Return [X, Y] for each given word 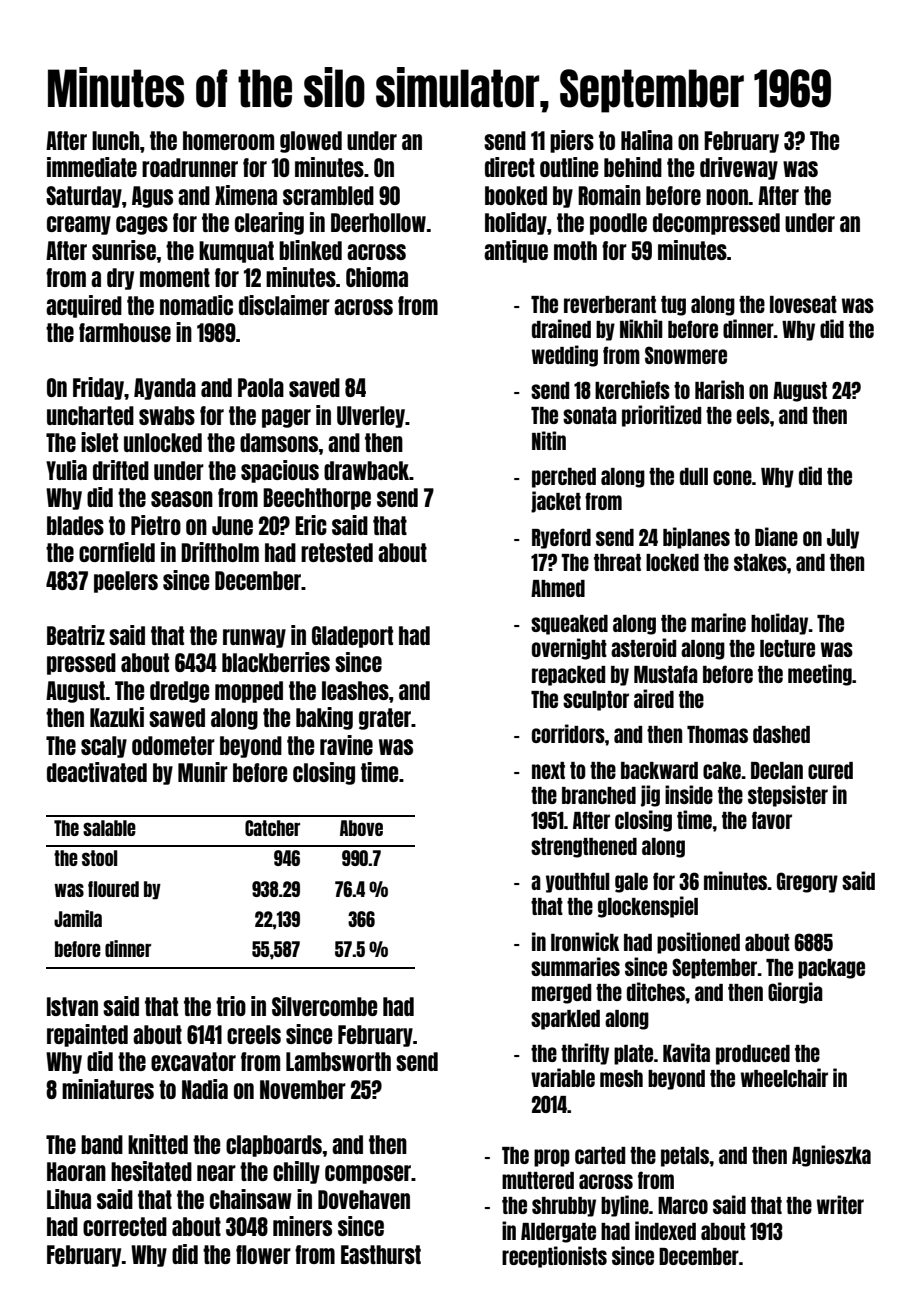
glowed [311, 142]
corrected [125, 1226]
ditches [656, 991]
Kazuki [117, 717]
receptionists [554, 1257]
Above [361, 828]
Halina [647, 140]
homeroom [228, 140]
